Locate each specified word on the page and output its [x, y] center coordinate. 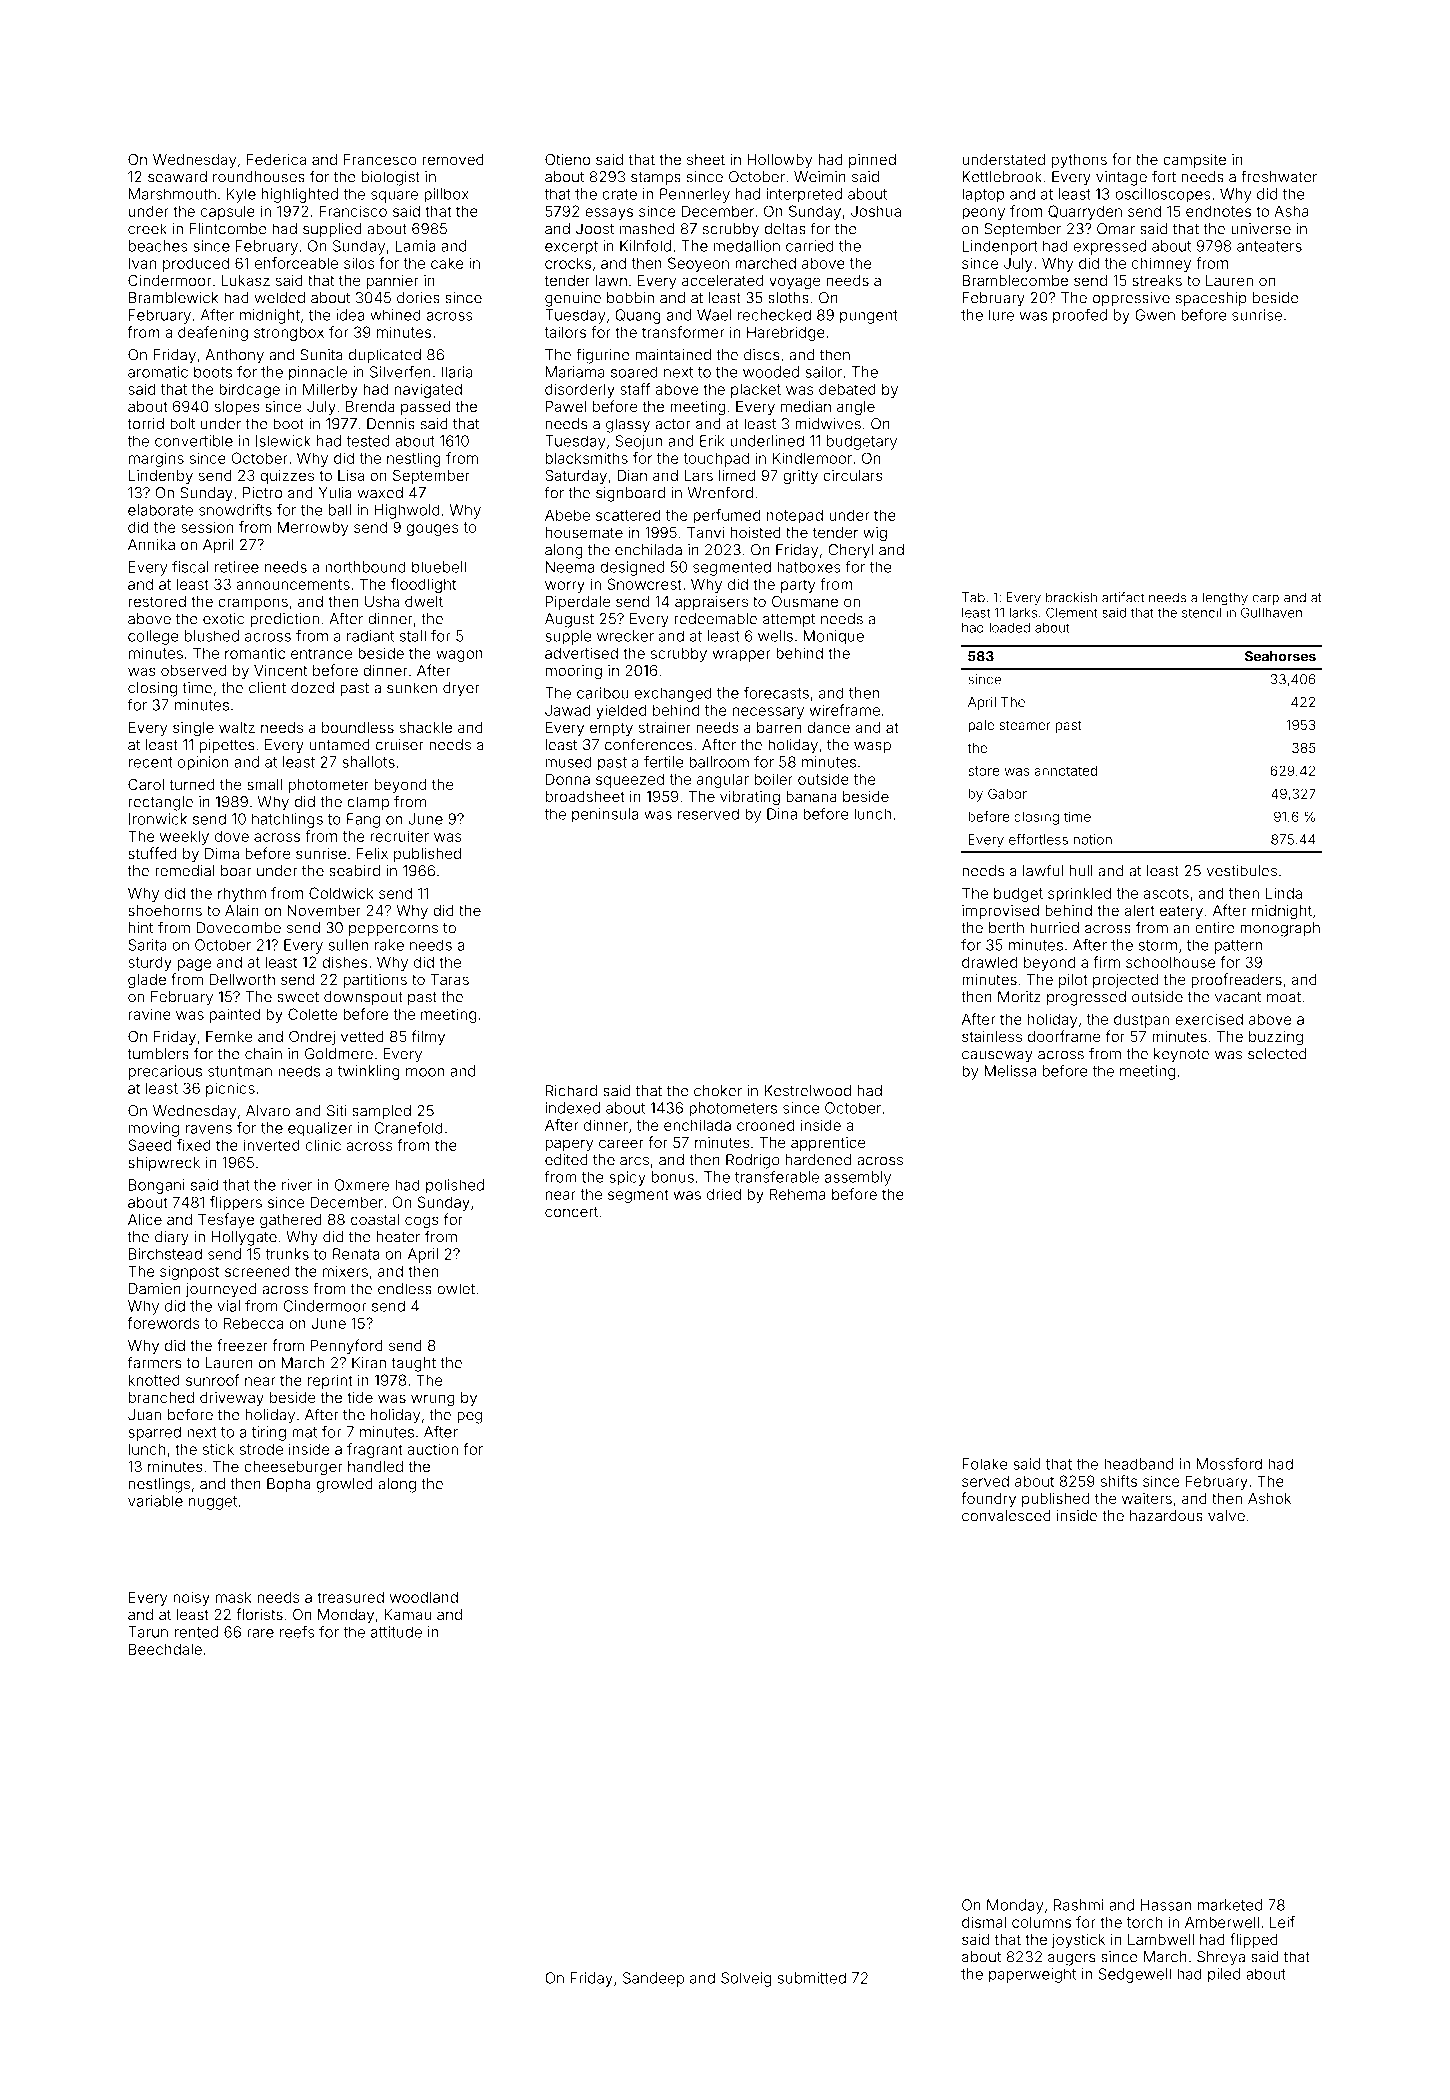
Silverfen [400, 372]
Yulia [335, 493]
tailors [565, 332]
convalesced [1006, 1516]
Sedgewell [1135, 1975]
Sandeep [653, 1979]
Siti [336, 1111]
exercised [1209, 1019]
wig [875, 534]
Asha [1291, 211]
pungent [869, 317]
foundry [988, 1499]
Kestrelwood [808, 1091]
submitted [812, 1978]
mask [234, 1597]
